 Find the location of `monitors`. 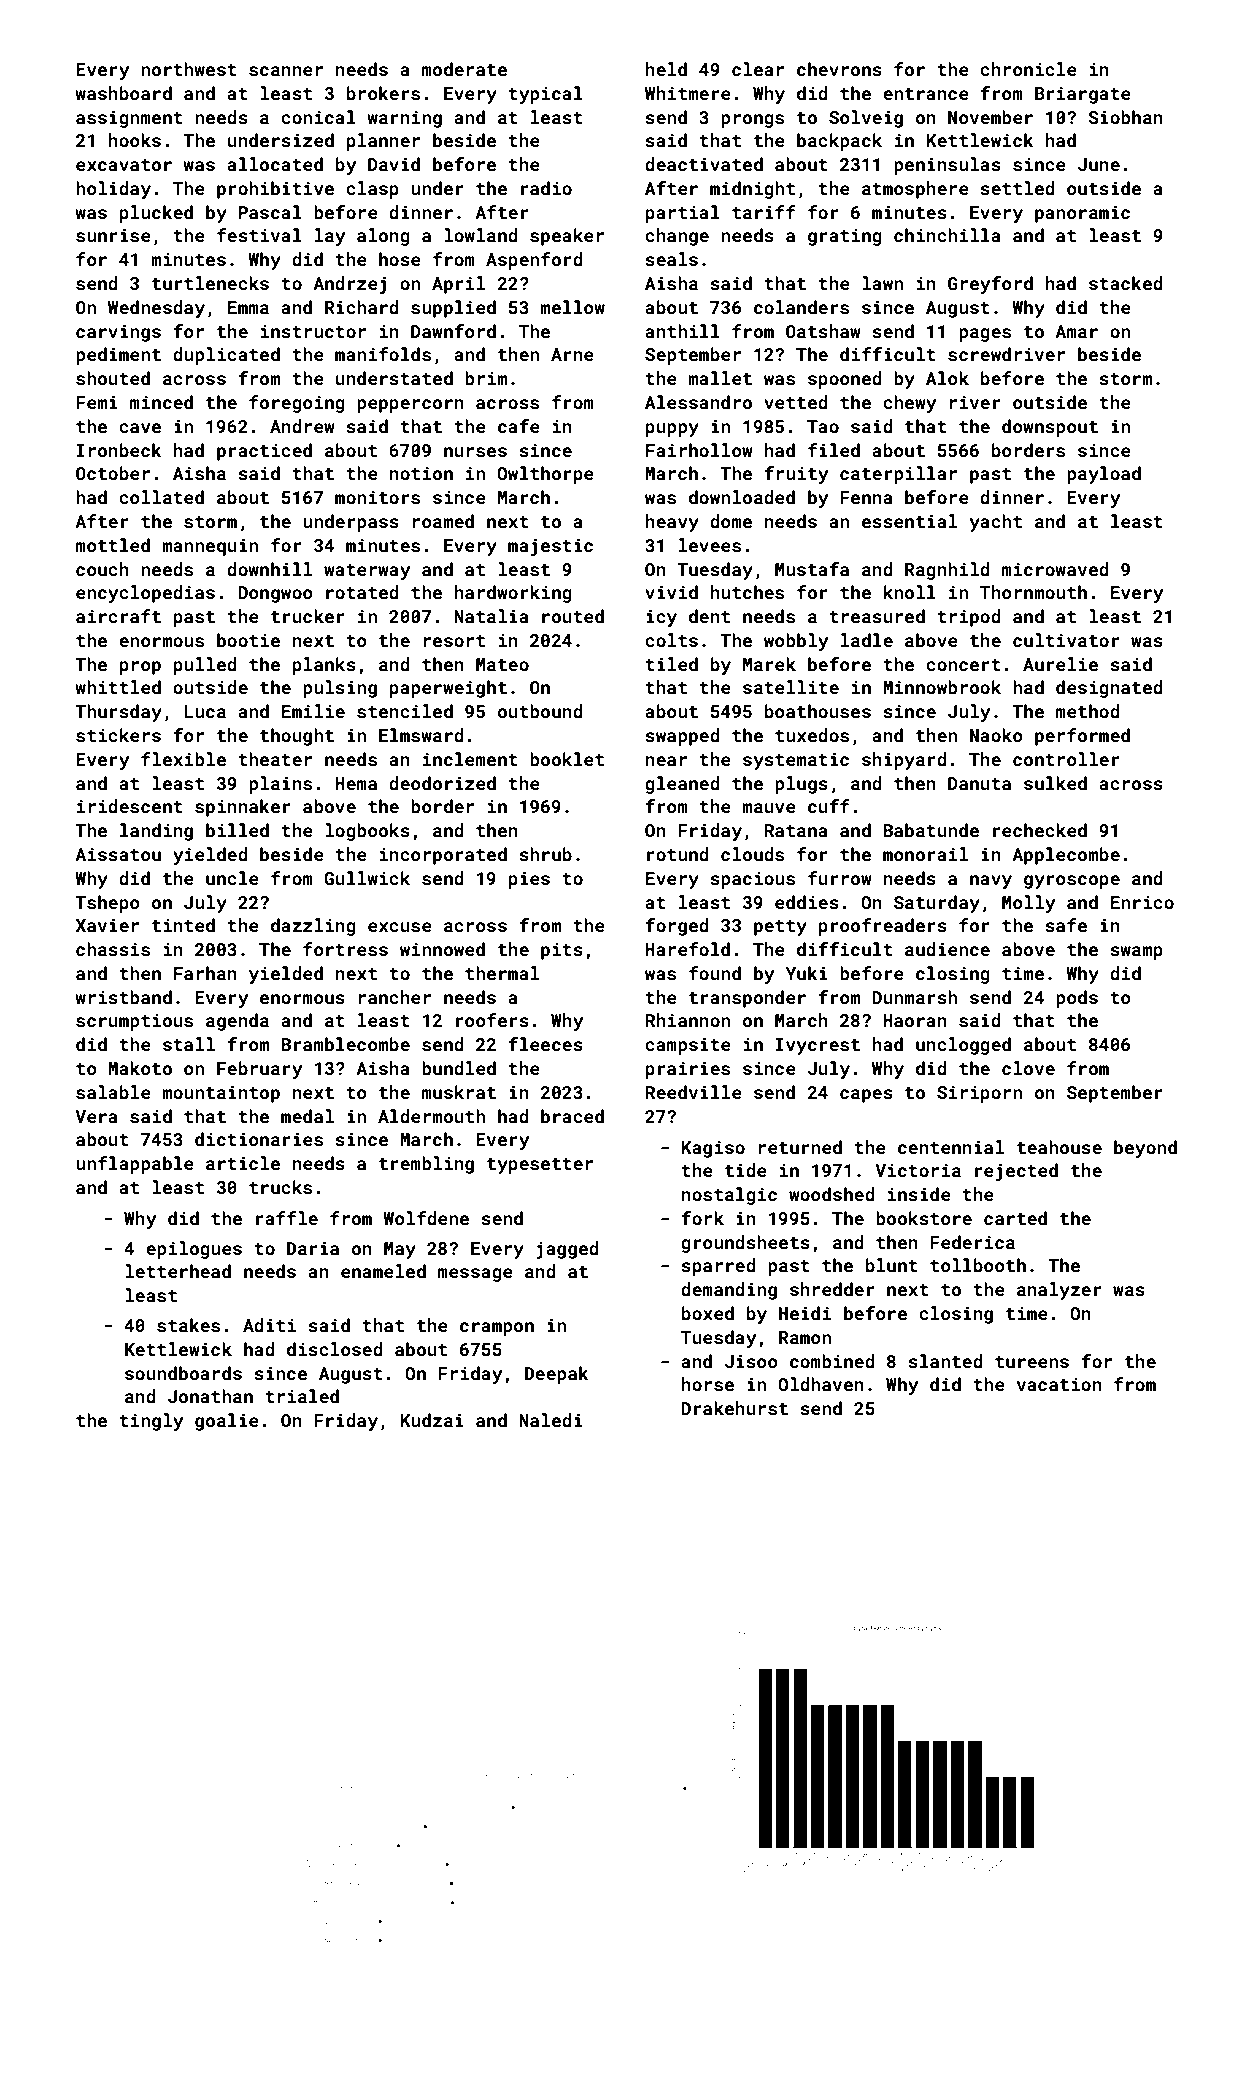

monitors is located at coordinates (377, 497).
